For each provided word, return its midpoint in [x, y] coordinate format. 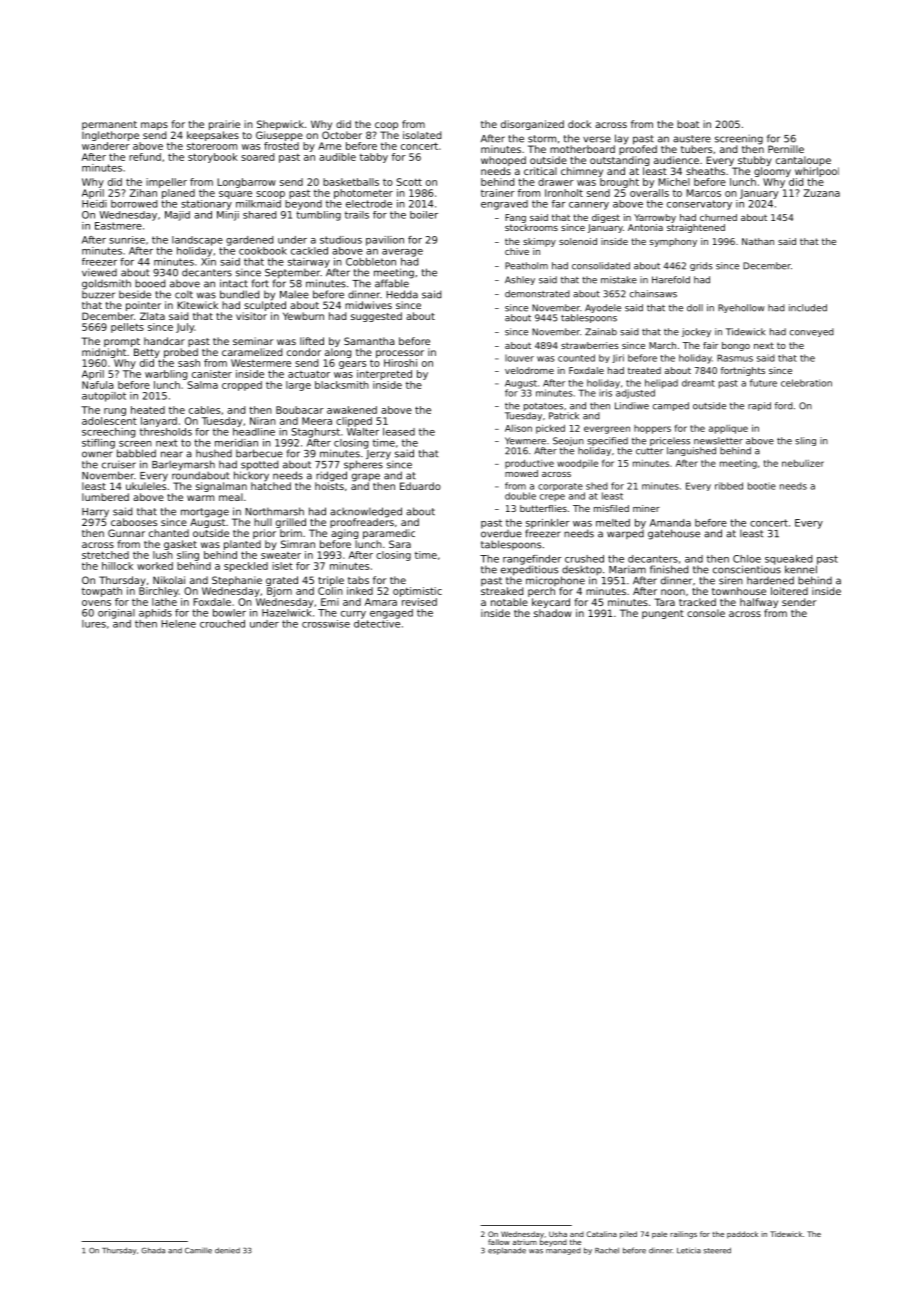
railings [683, 1235]
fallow [499, 1242]
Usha [558, 1234]
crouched [222, 624]
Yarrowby [655, 218]
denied [227, 1250]
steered [717, 1250]
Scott [409, 182]
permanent [109, 125]
